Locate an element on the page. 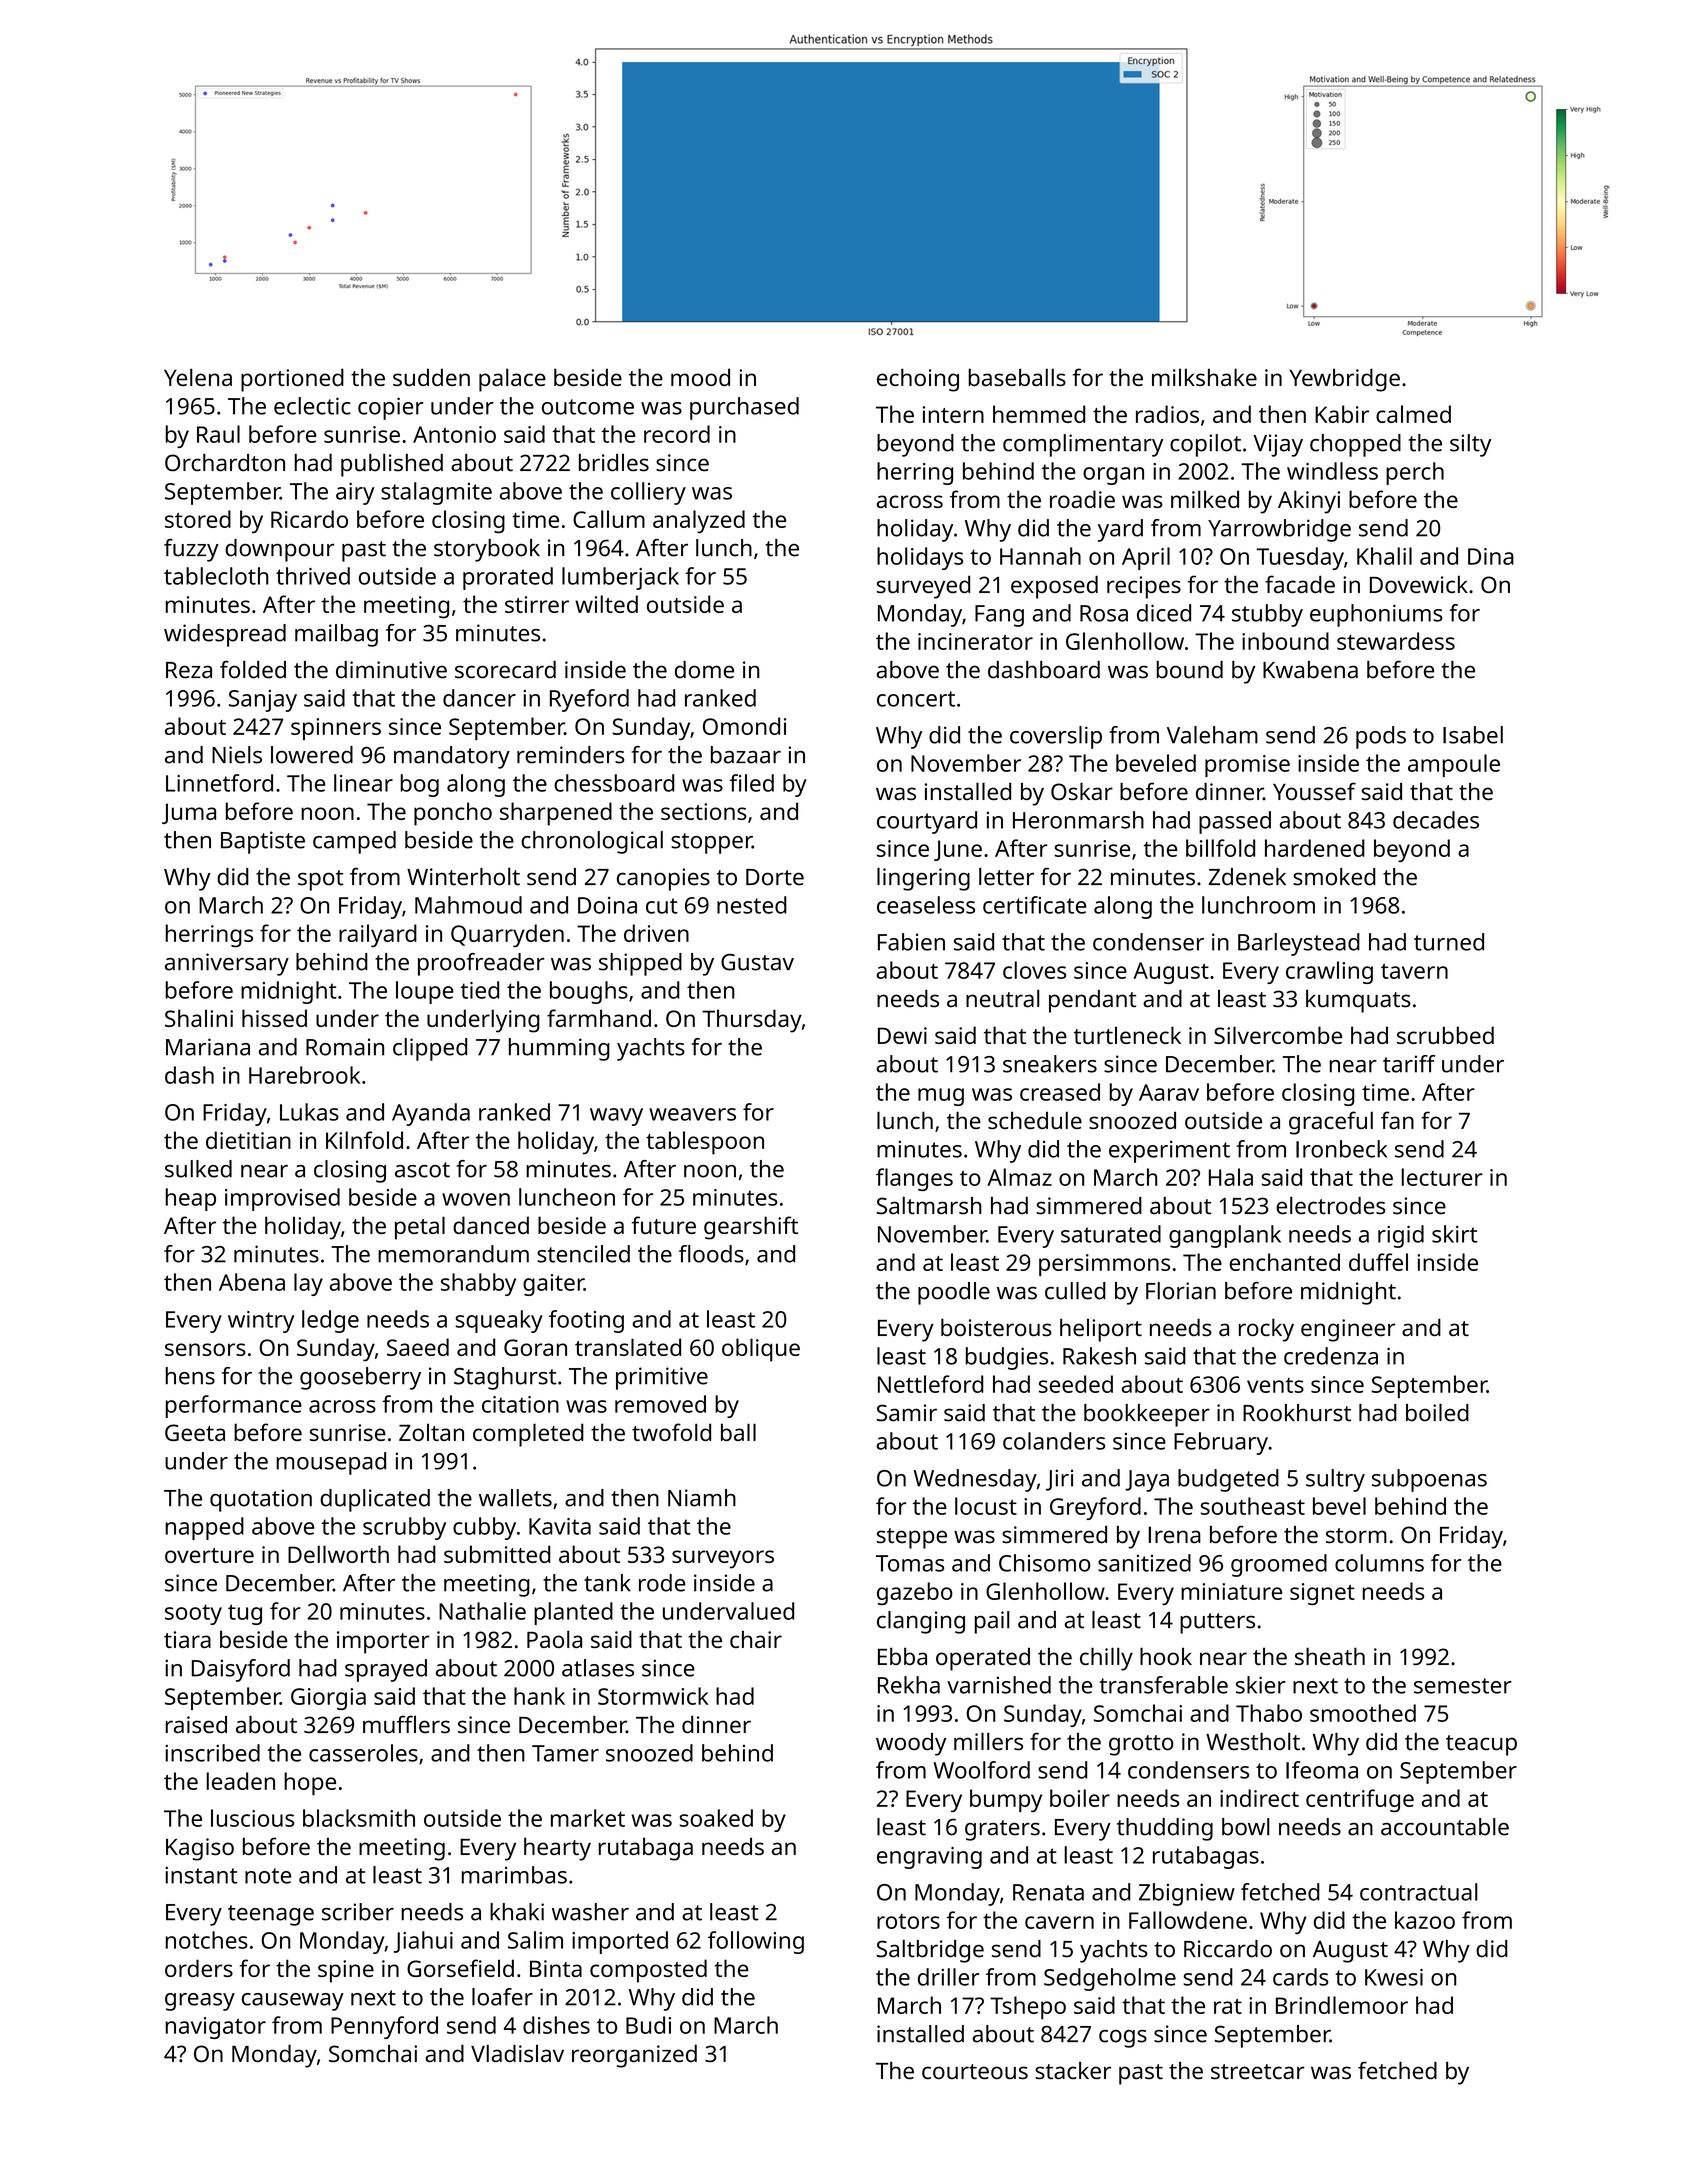 This page has height=2178, width=1683. ledge is located at coordinates (330, 1321).
